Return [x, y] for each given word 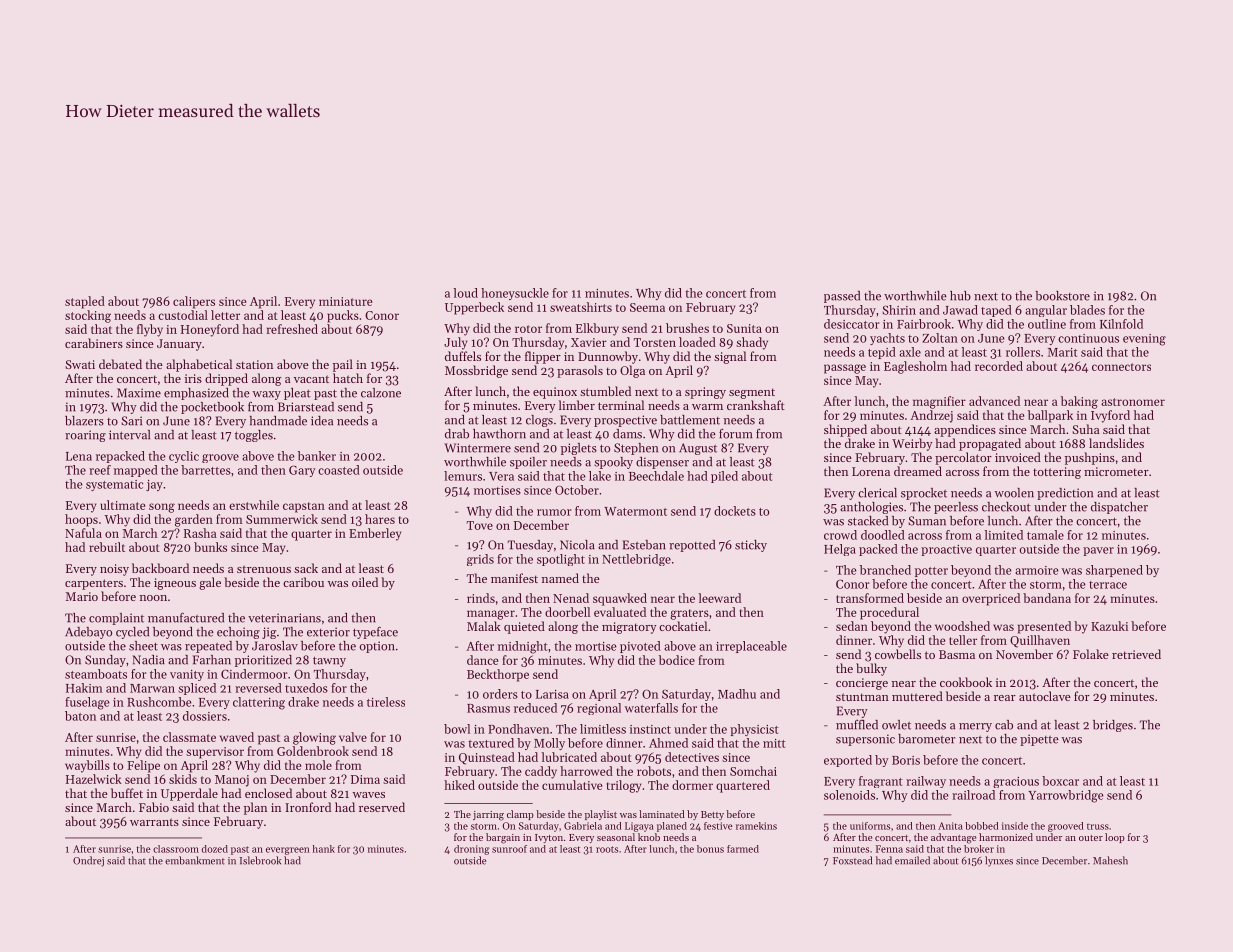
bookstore [1062, 296]
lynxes [999, 861]
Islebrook [260, 860]
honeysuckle [515, 294]
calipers [194, 302]
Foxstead [852, 860]
